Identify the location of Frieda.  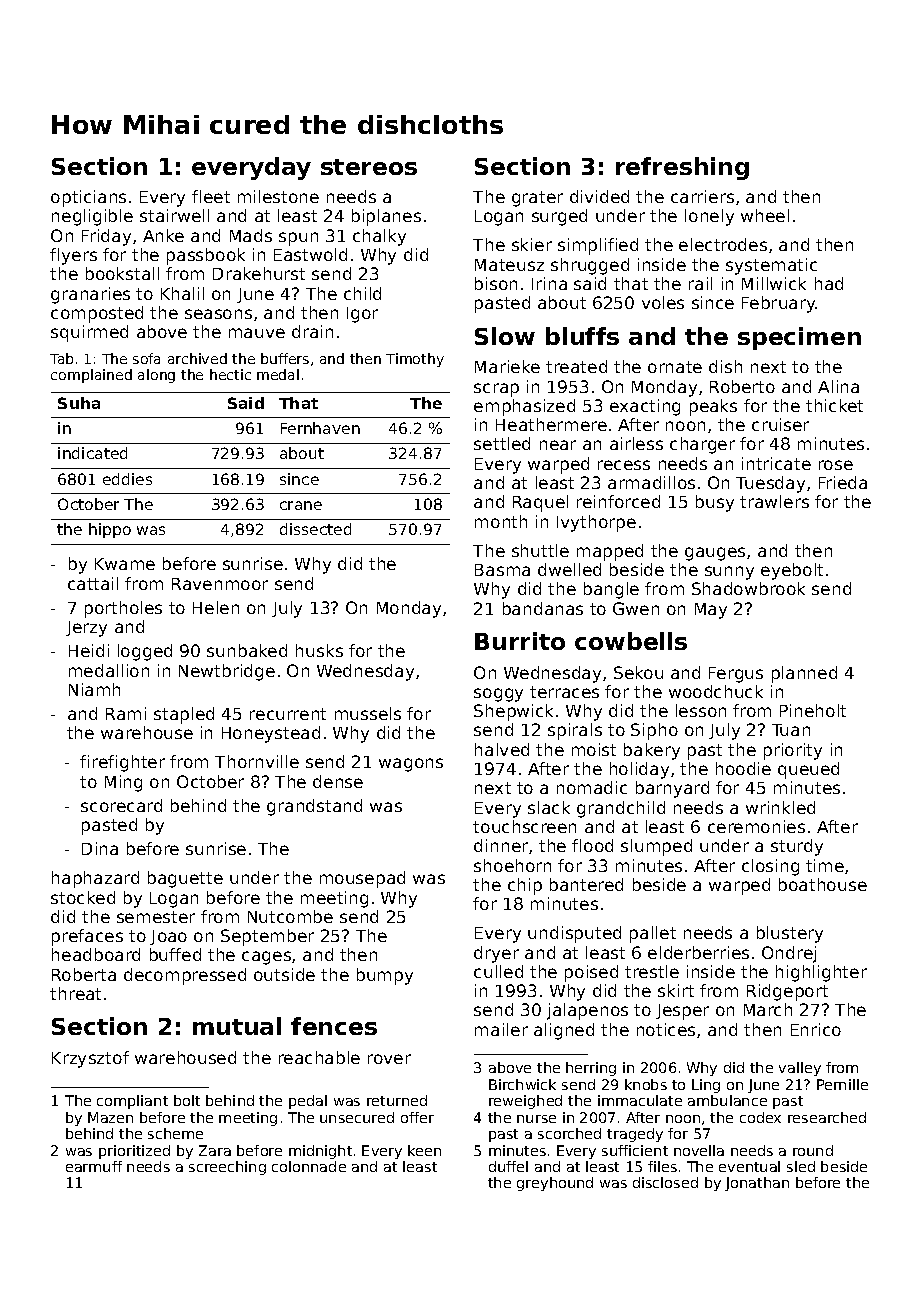
(843, 482).
